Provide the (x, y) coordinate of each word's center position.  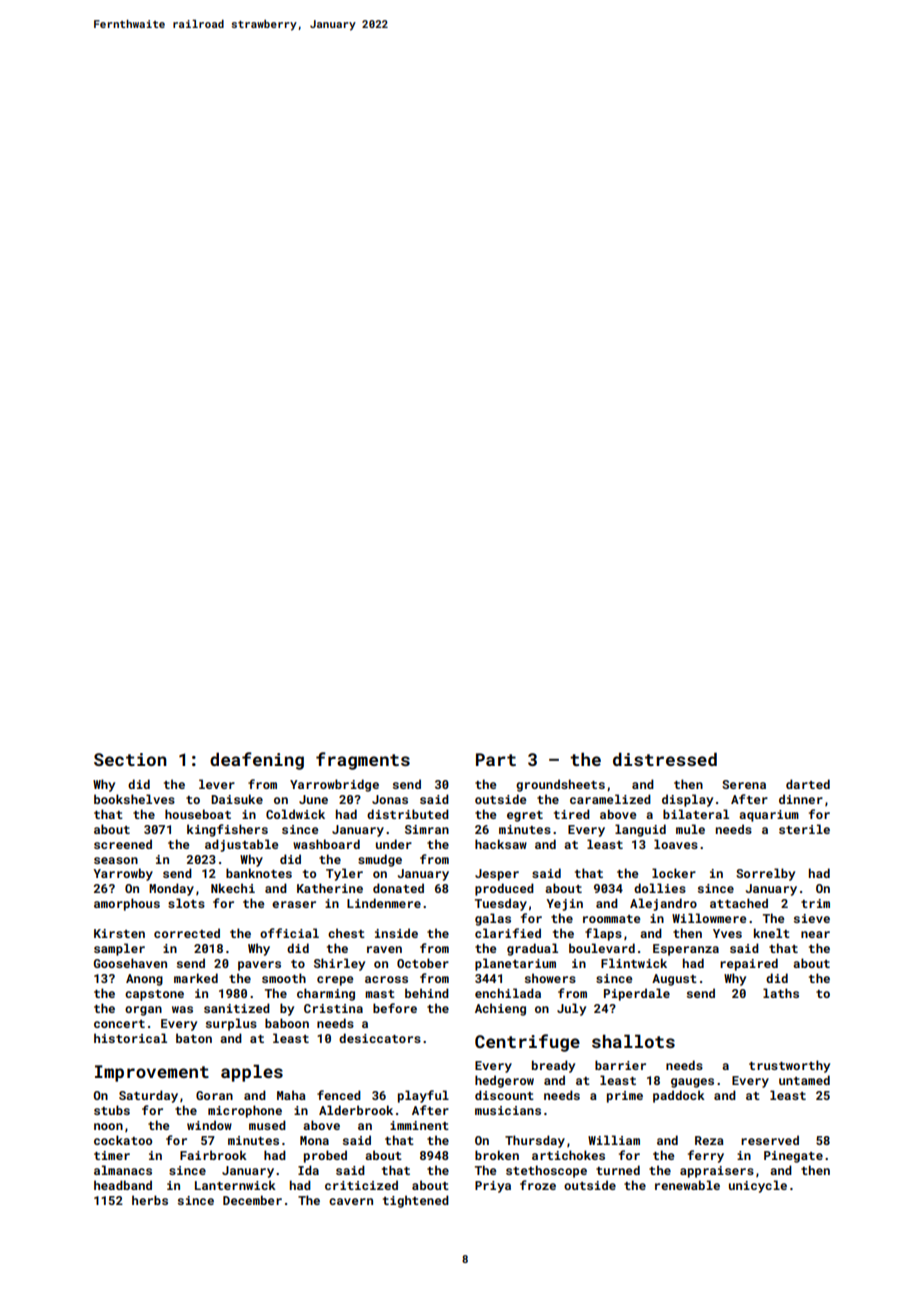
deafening (257, 761)
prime (625, 1097)
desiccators (380, 1038)
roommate (612, 919)
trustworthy (789, 1066)
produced (504, 889)
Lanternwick (235, 1185)
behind (427, 993)
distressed (665, 759)
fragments (363, 761)
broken (497, 1155)
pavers (259, 966)
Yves (727, 933)
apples (252, 1073)
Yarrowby (123, 874)
